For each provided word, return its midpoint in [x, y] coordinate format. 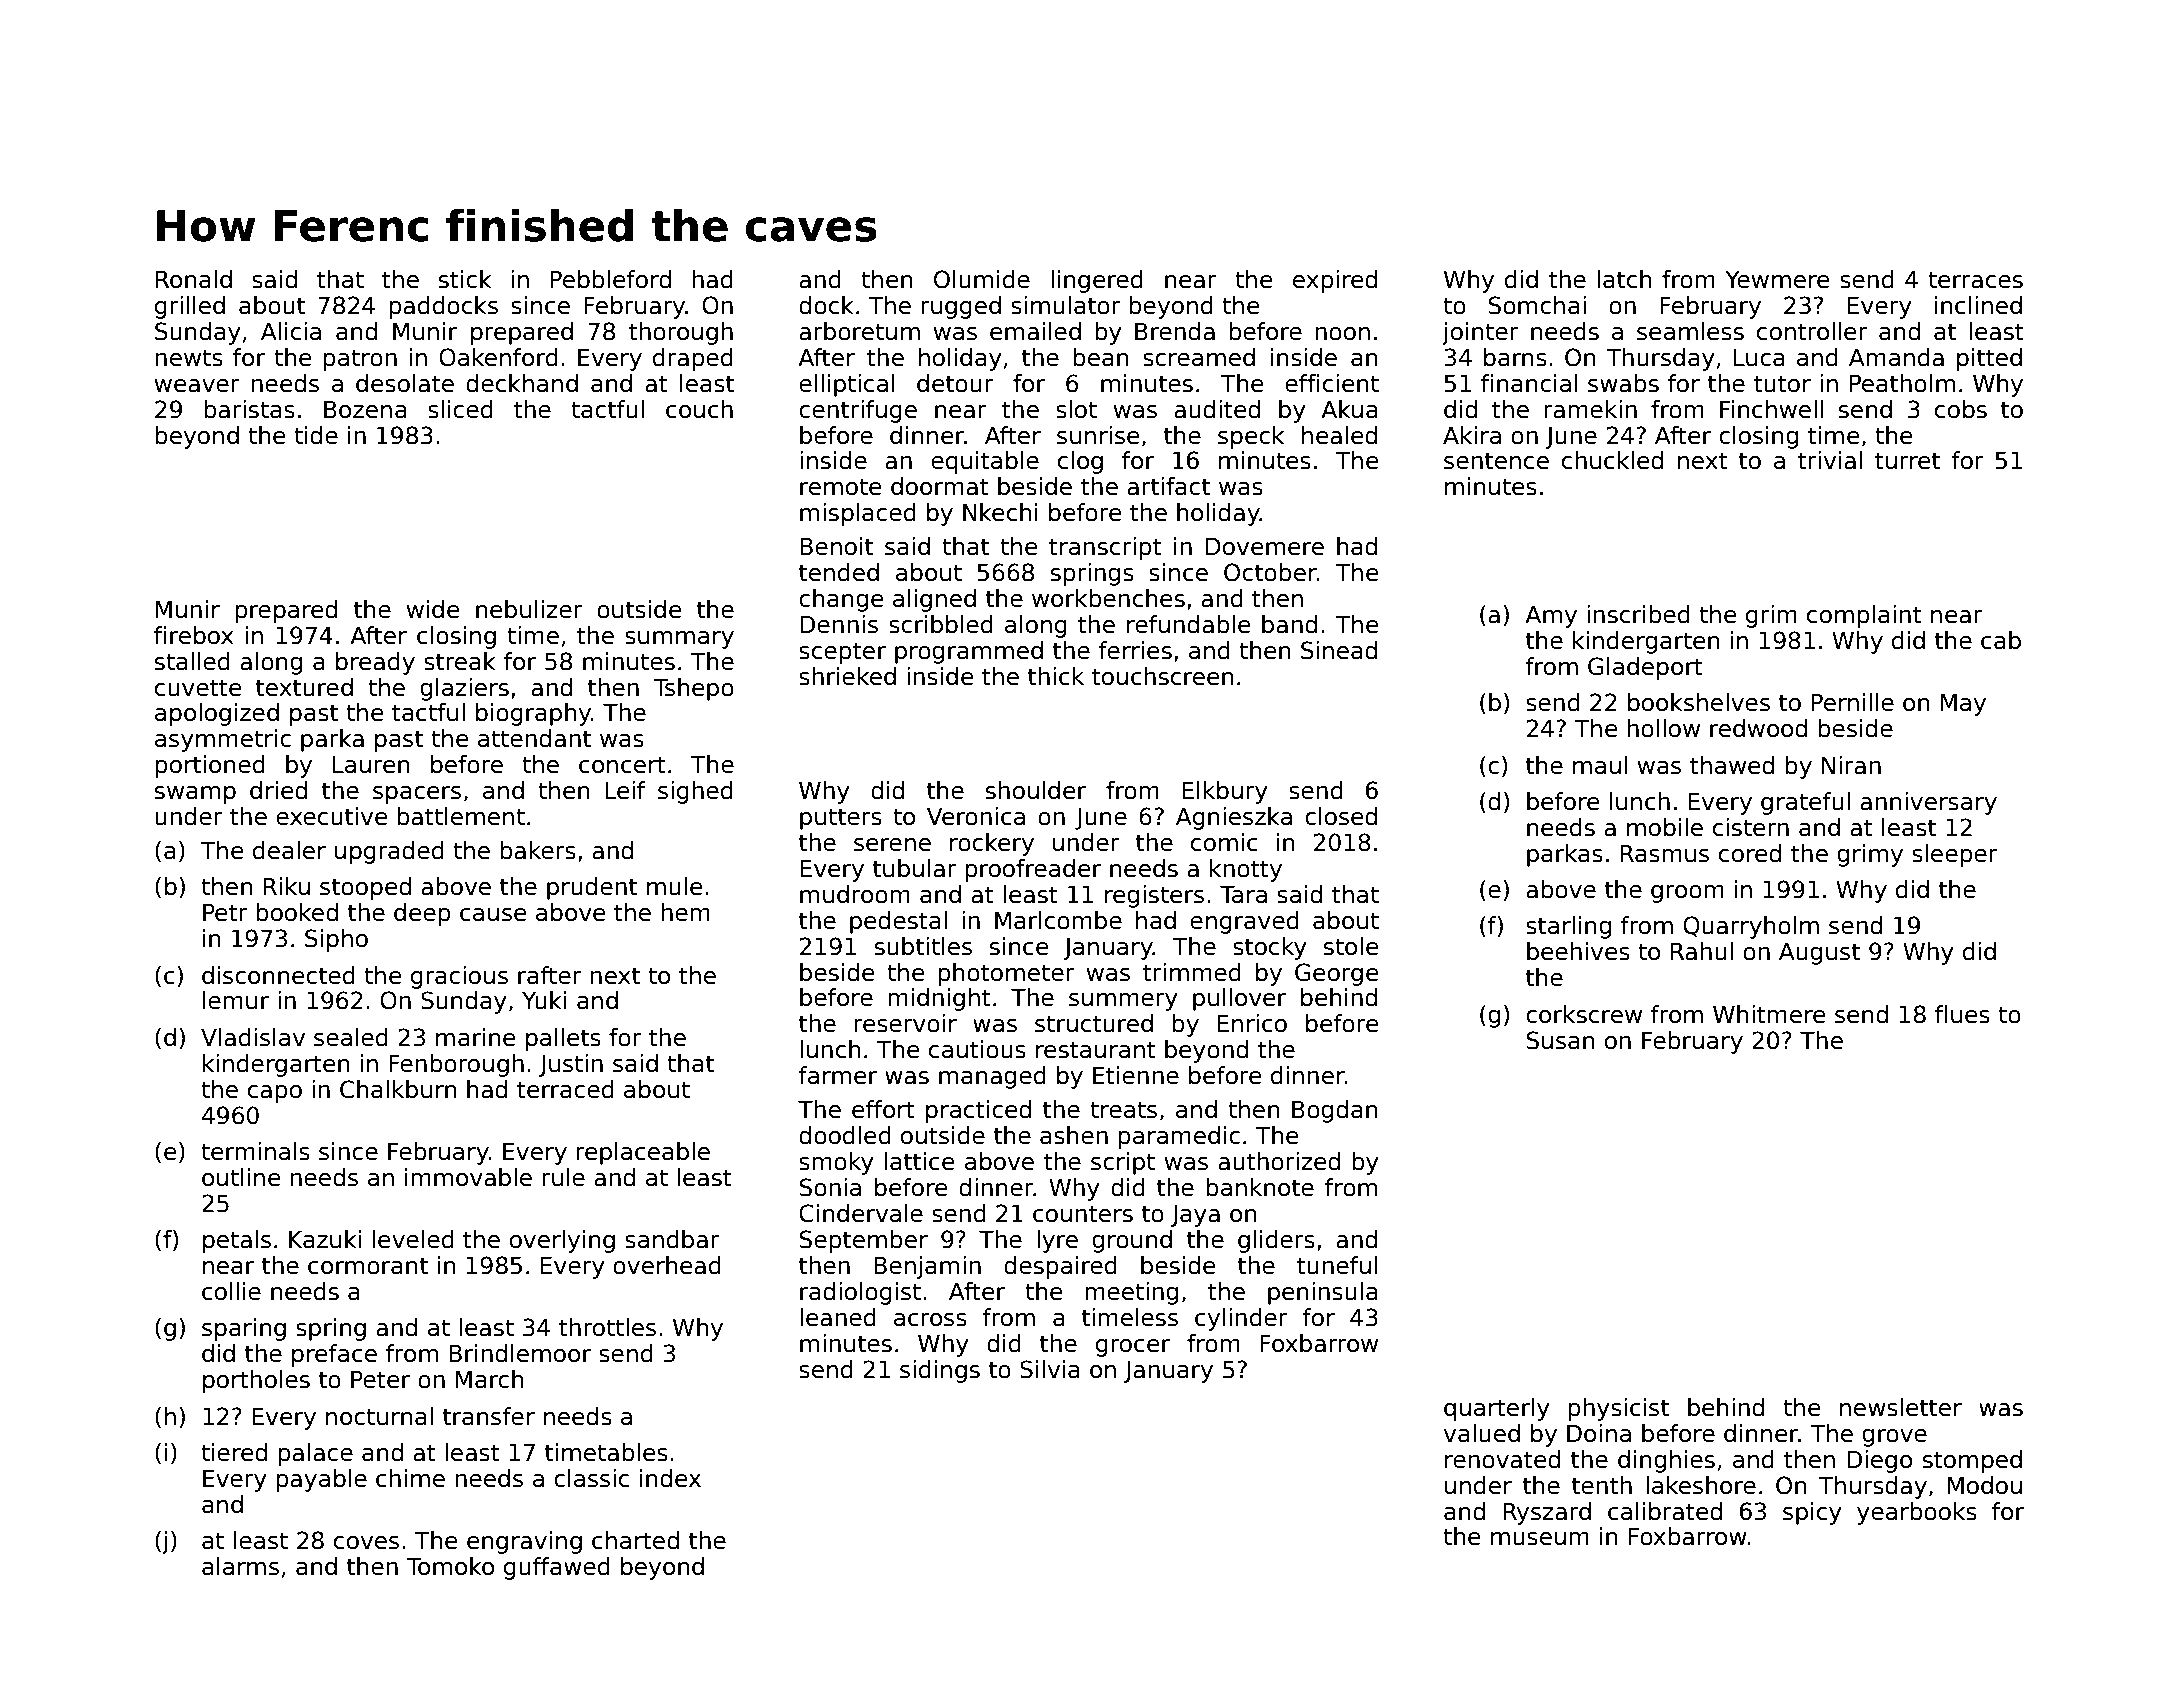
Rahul [1702, 951]
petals [237, 1241]
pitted [1989, 359]
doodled [845, 1135]
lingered [1097, 281]
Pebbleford [610, 279]
